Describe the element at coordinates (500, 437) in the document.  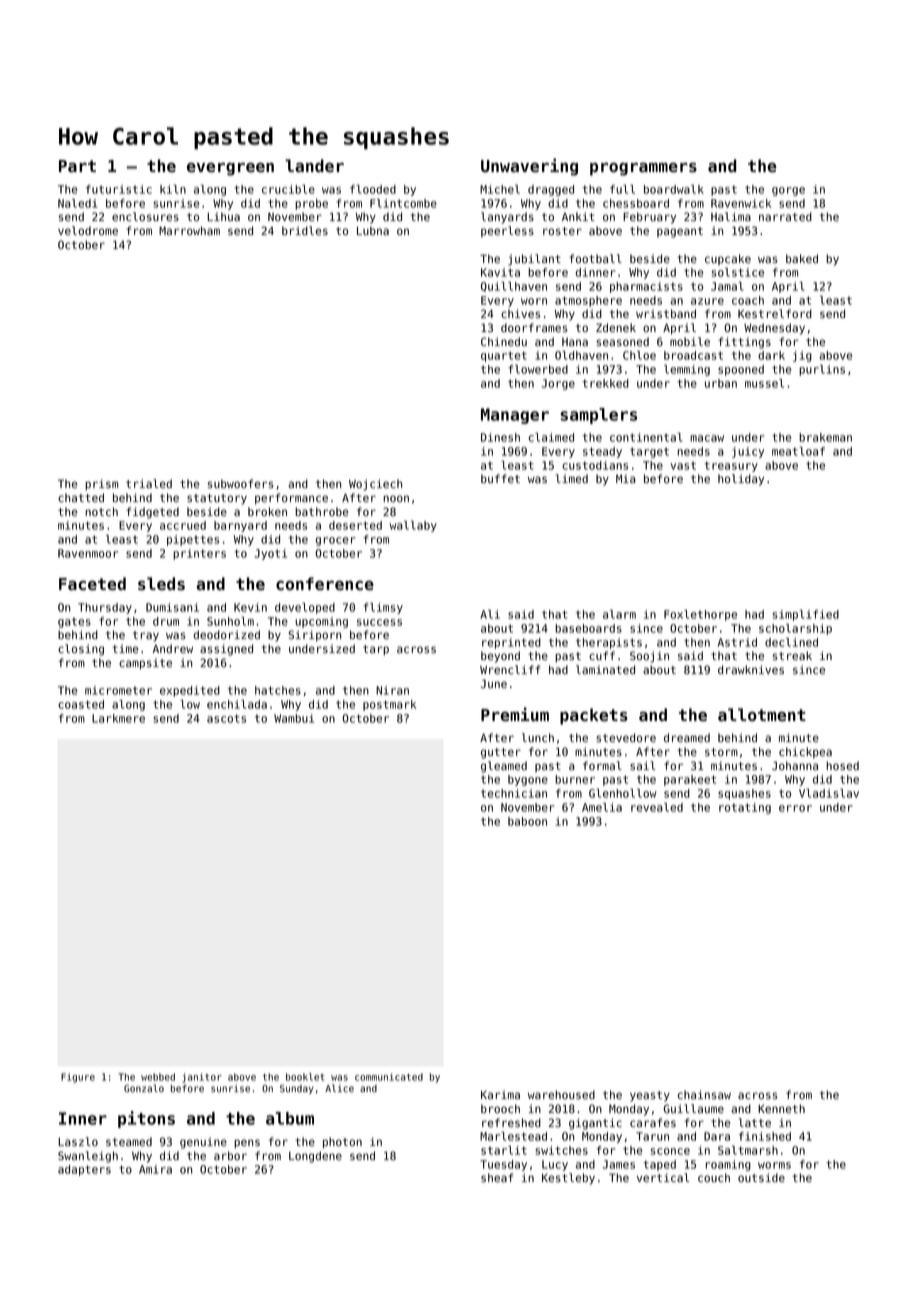
I see `Dinesh` at that location.
